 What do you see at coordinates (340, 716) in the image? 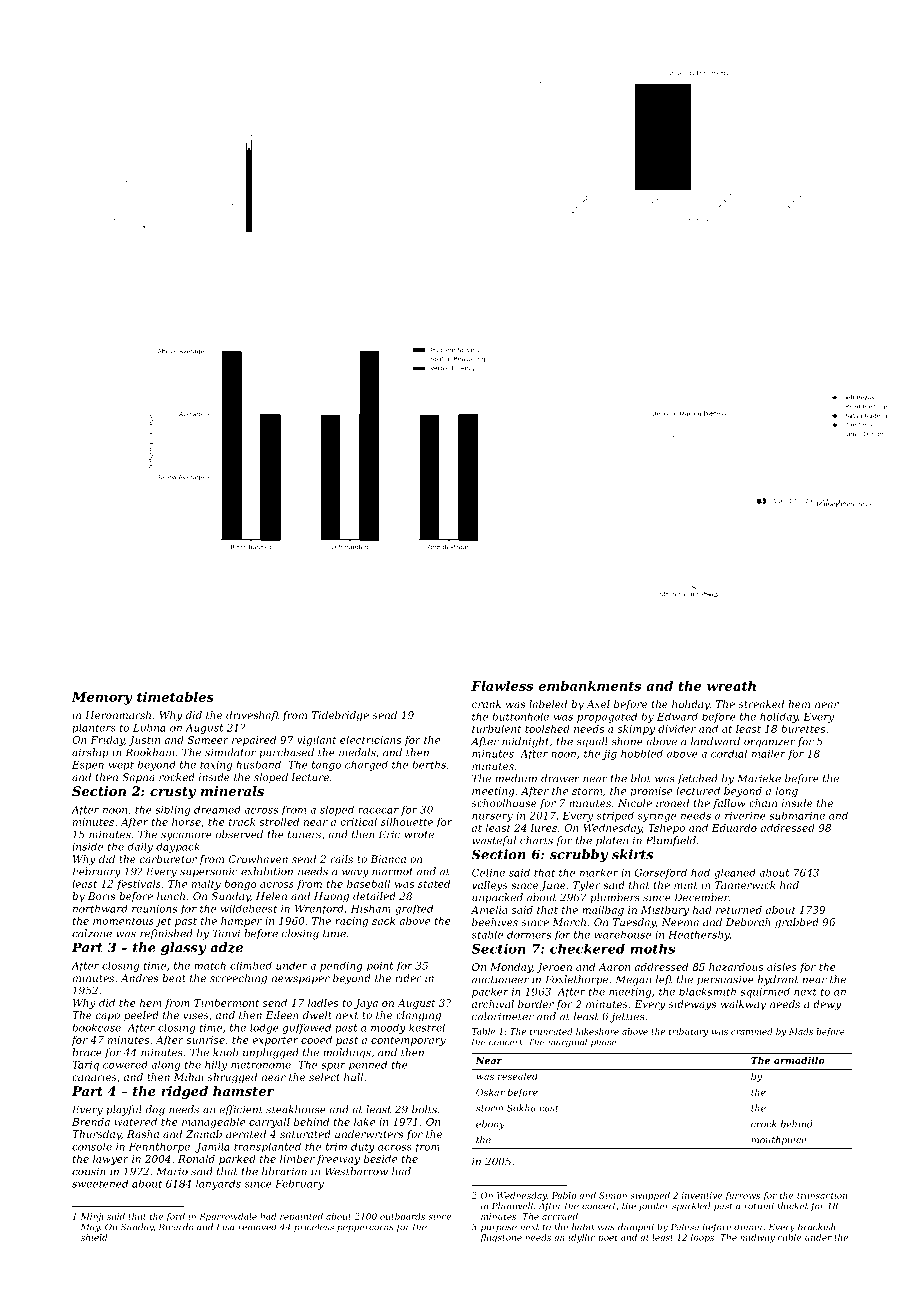
I see `Tidebridge` at bounding box center [340, 716].
